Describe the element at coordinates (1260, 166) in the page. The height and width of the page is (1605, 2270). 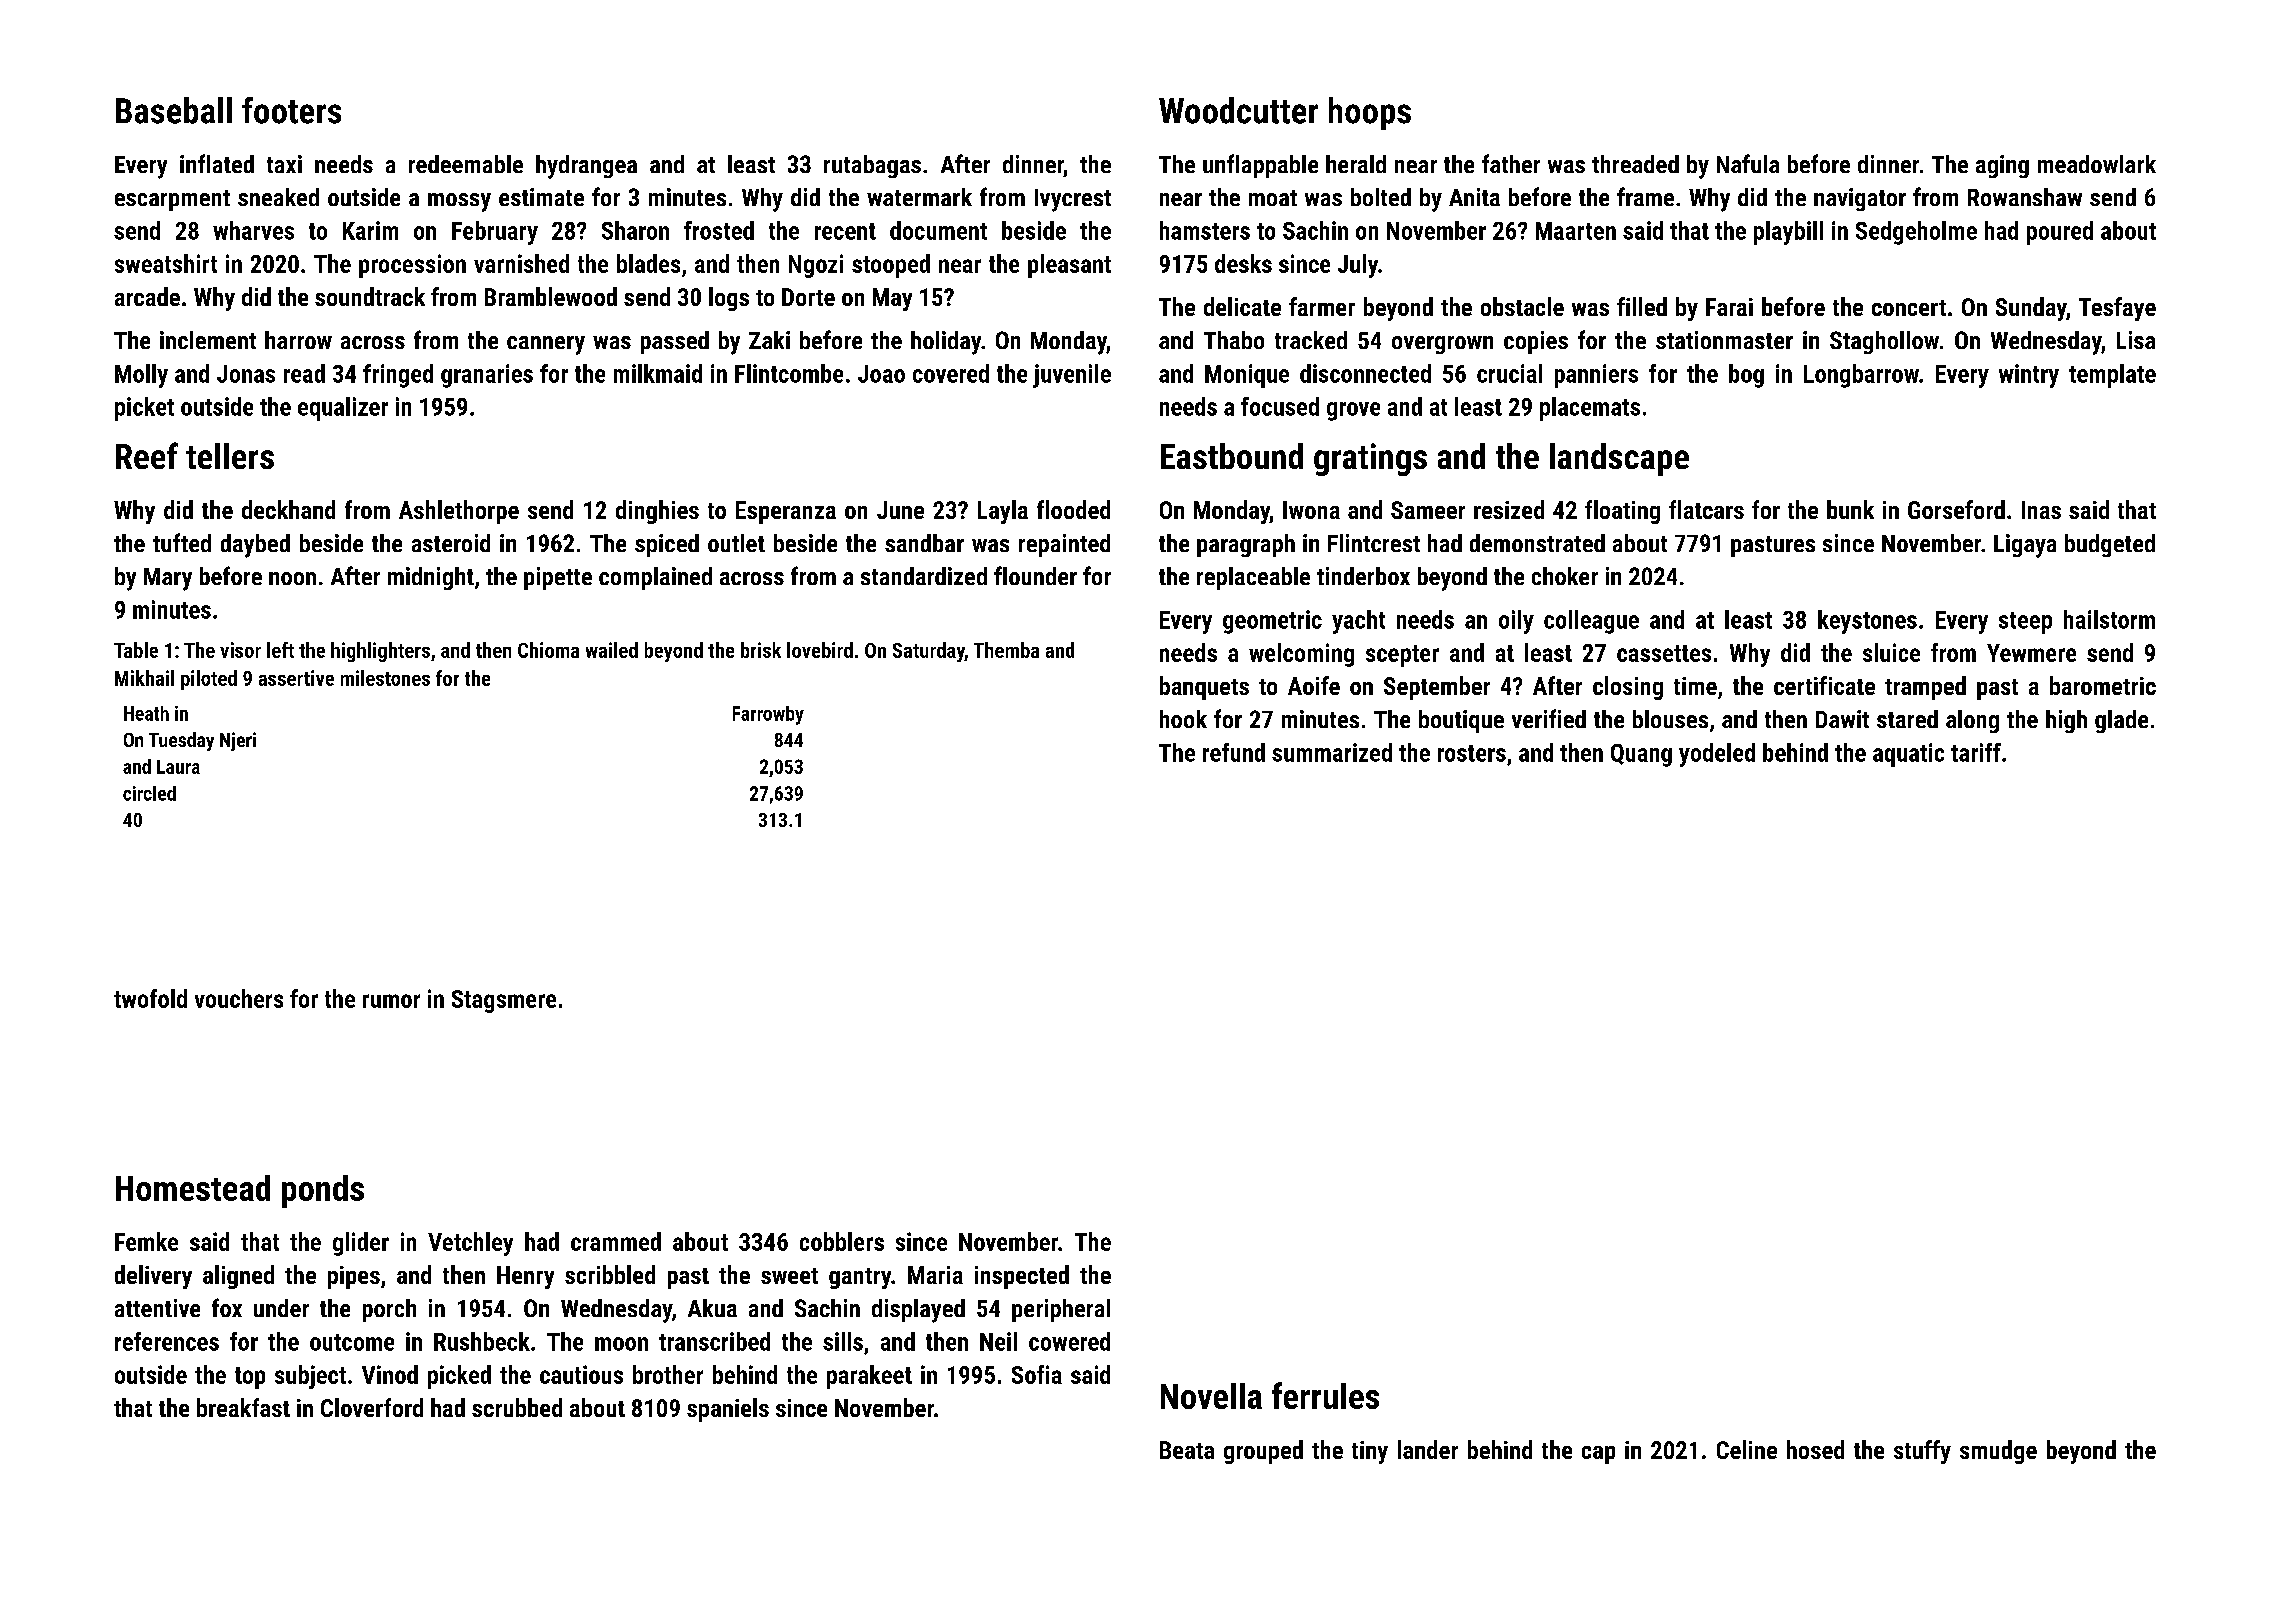
I see `unflappable` at that location.
